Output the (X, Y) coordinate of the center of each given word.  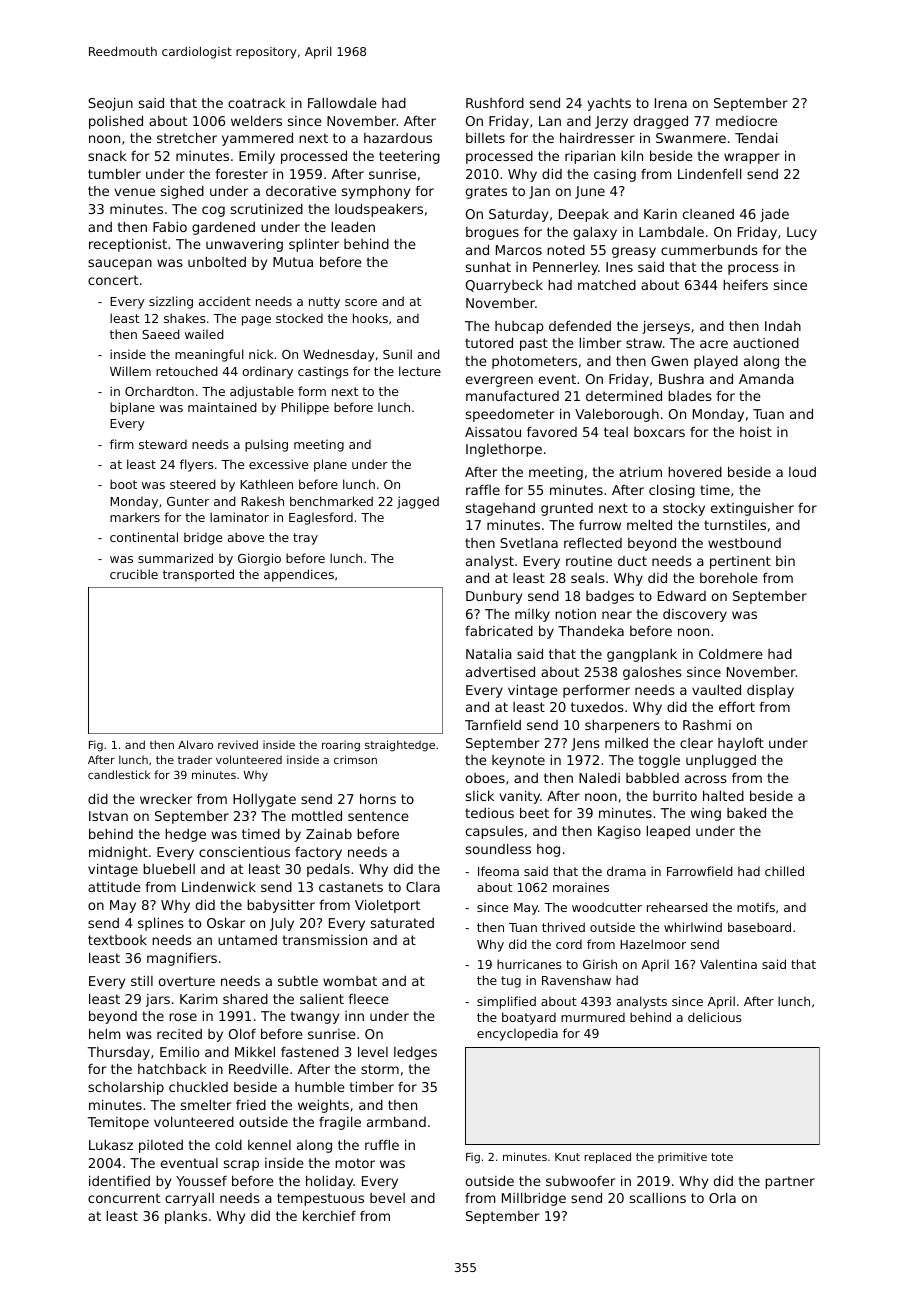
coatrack (257, 103)
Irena (671, 103)
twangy (315, 1017)
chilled (784, 871)
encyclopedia (517, 1034)
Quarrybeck (504, 286)
